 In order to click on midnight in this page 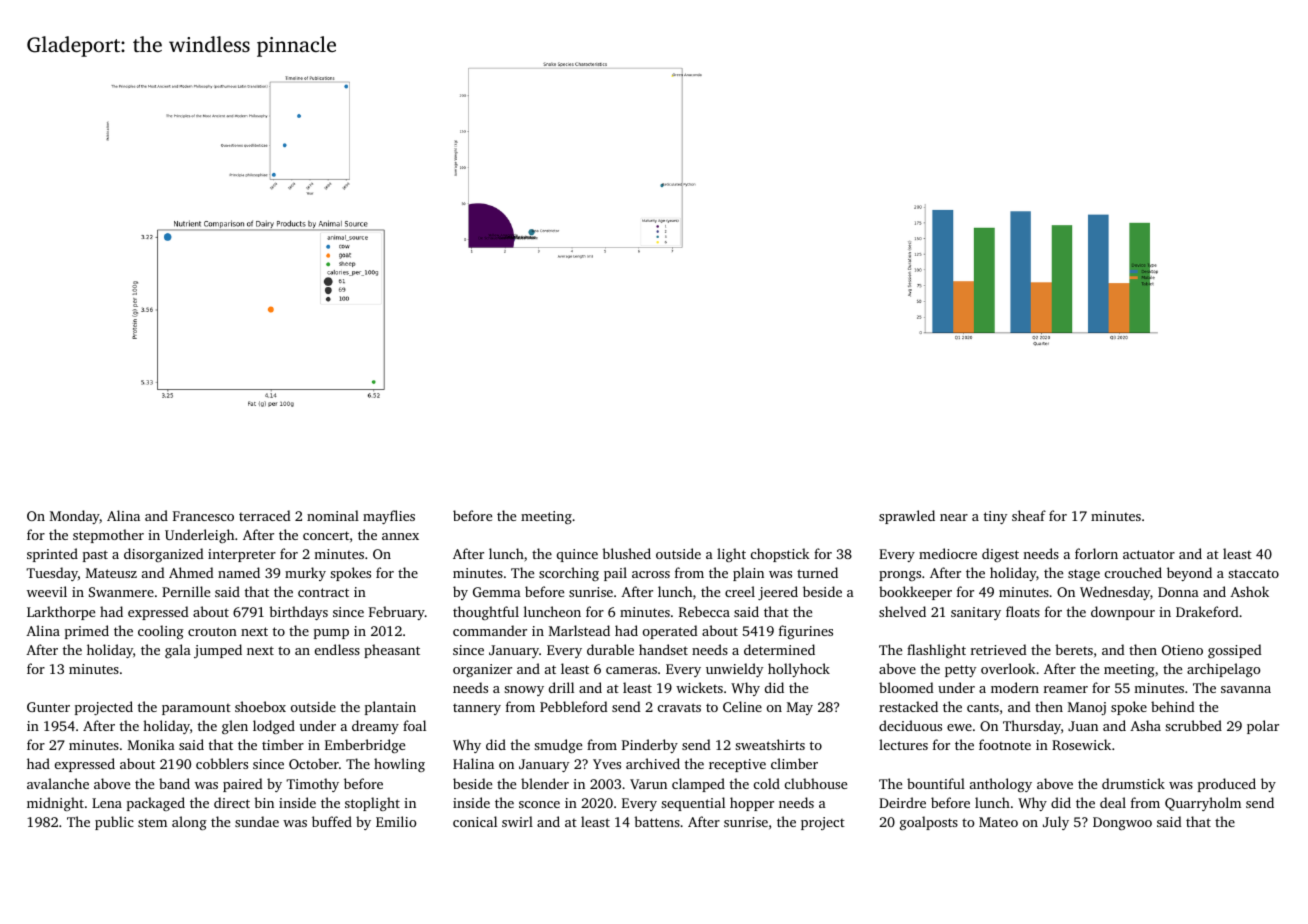, I will do `click(55, 804)`.
